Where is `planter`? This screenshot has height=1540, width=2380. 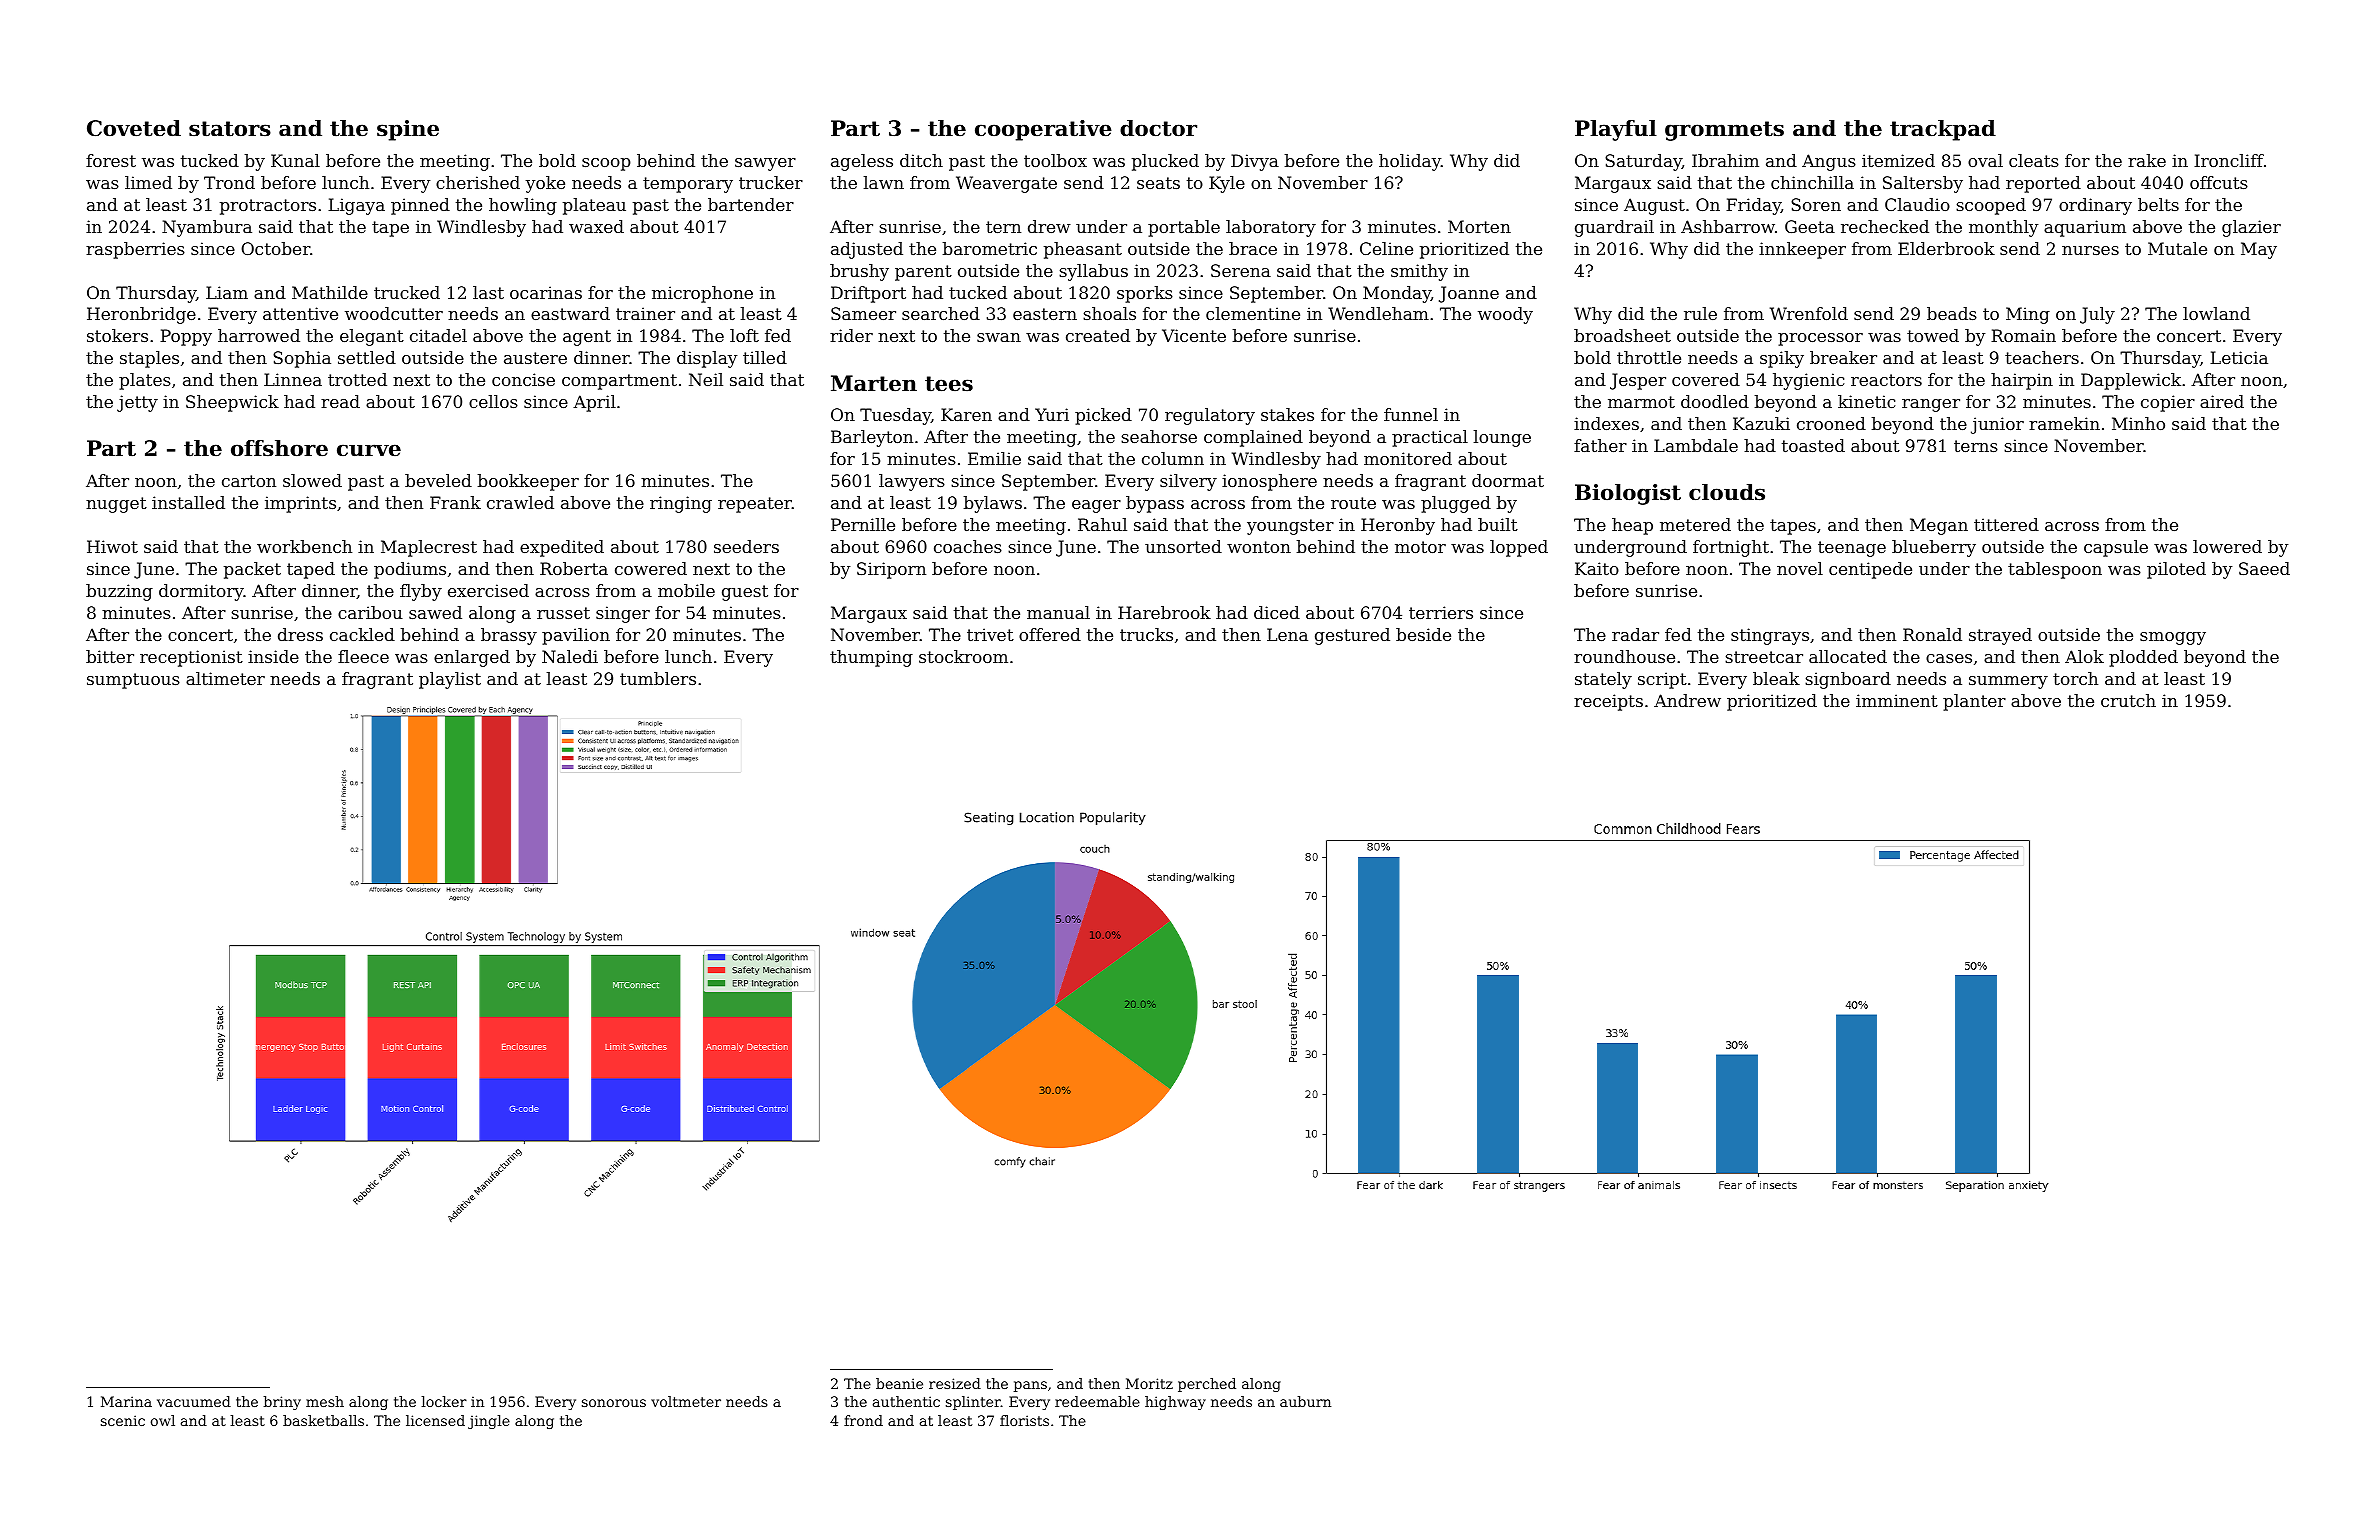
planter is located at coordinates (1974, 702).
